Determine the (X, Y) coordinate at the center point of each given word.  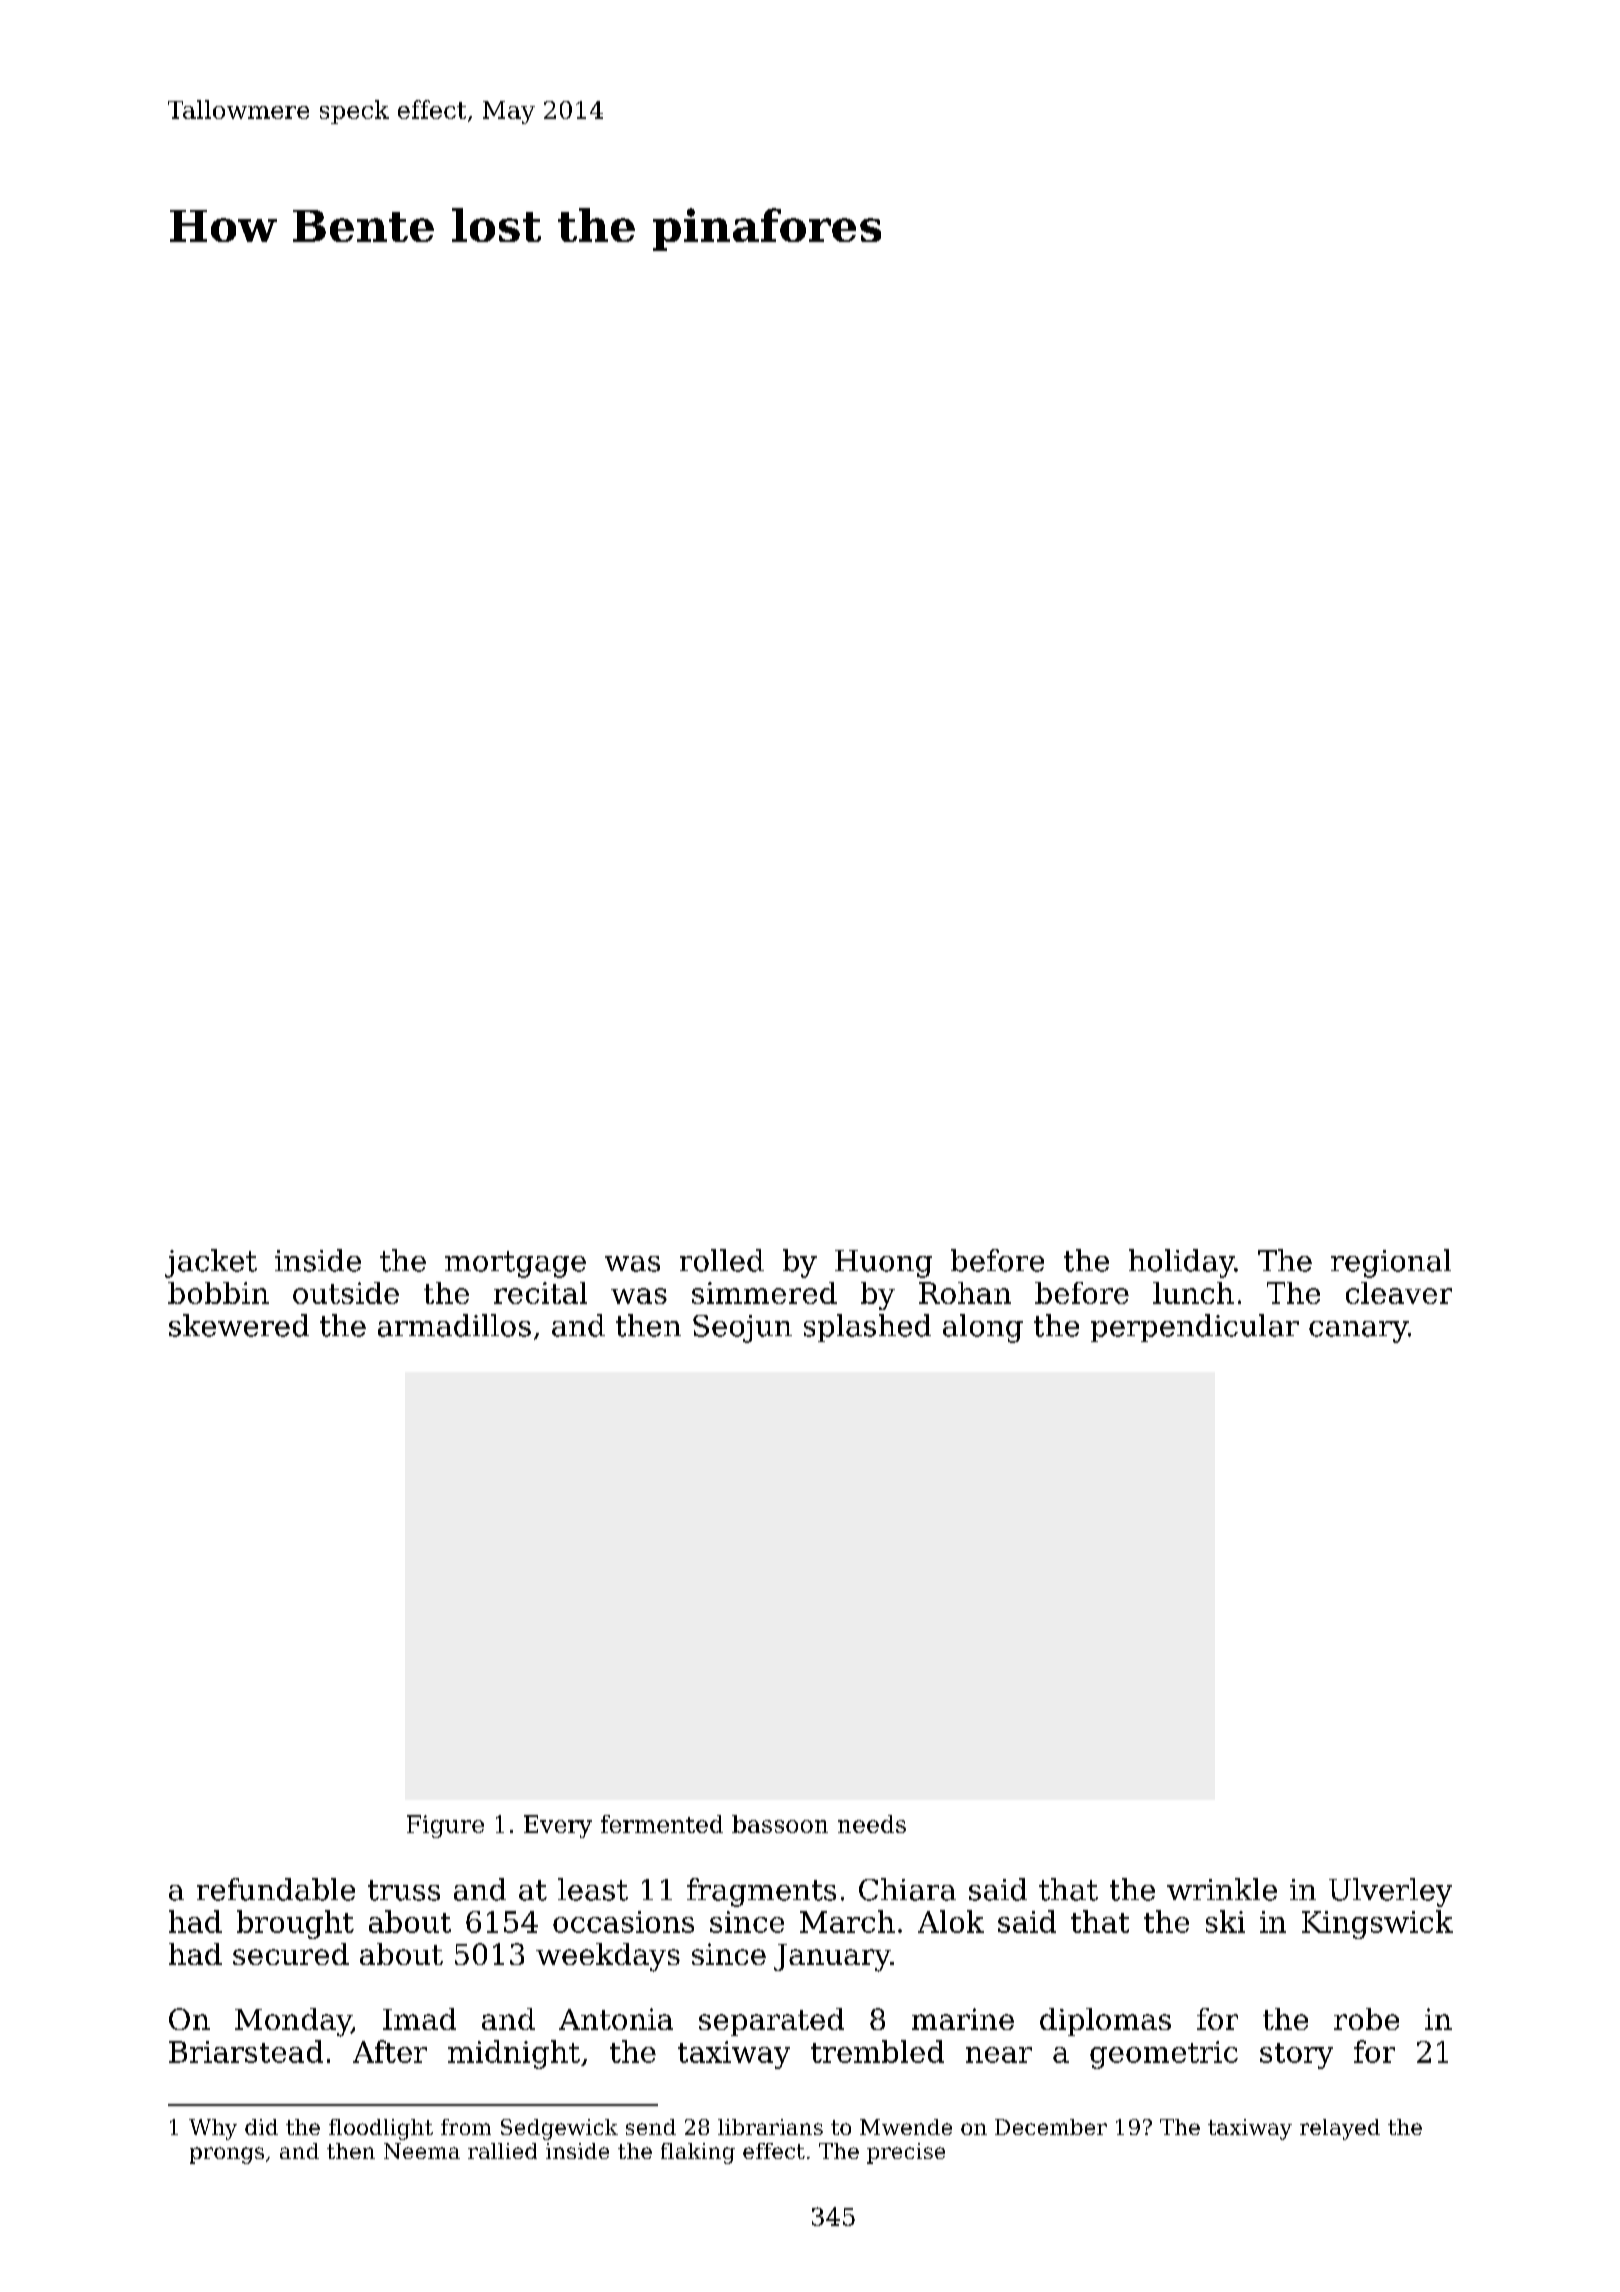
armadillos (454, 1325)
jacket (211, 1263)
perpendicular (1195, 1328)
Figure (445, 1826)
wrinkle (1222, 1889)
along (983, 1328)
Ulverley (1390, 1892)
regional (1391, 1263)
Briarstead (246, 2051)
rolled (722, 1260)
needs (872, 1824)
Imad (419, 2019)
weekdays (608, 1957)
